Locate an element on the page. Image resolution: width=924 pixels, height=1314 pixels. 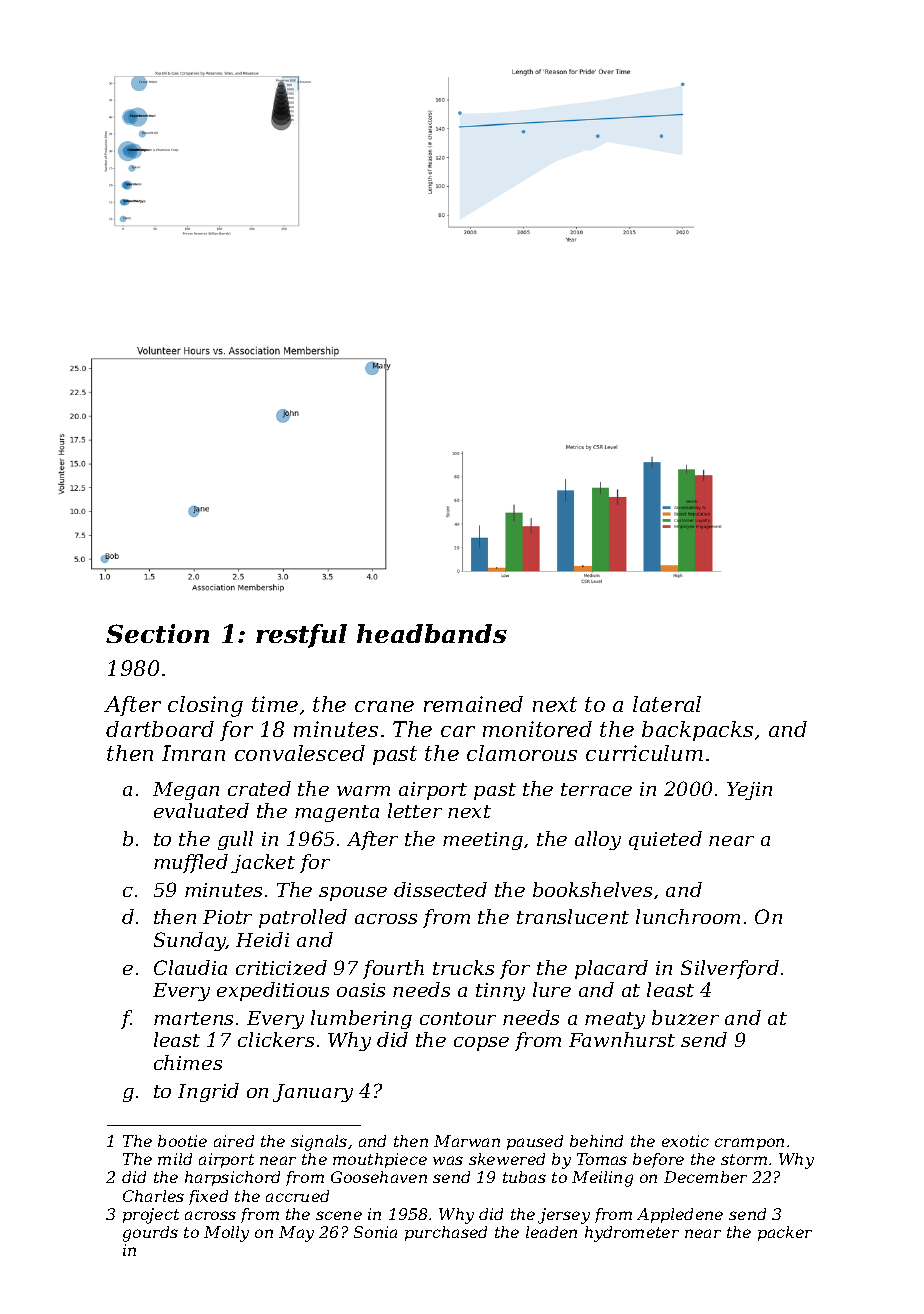
Molly is located at coordinates (226, 1234).
